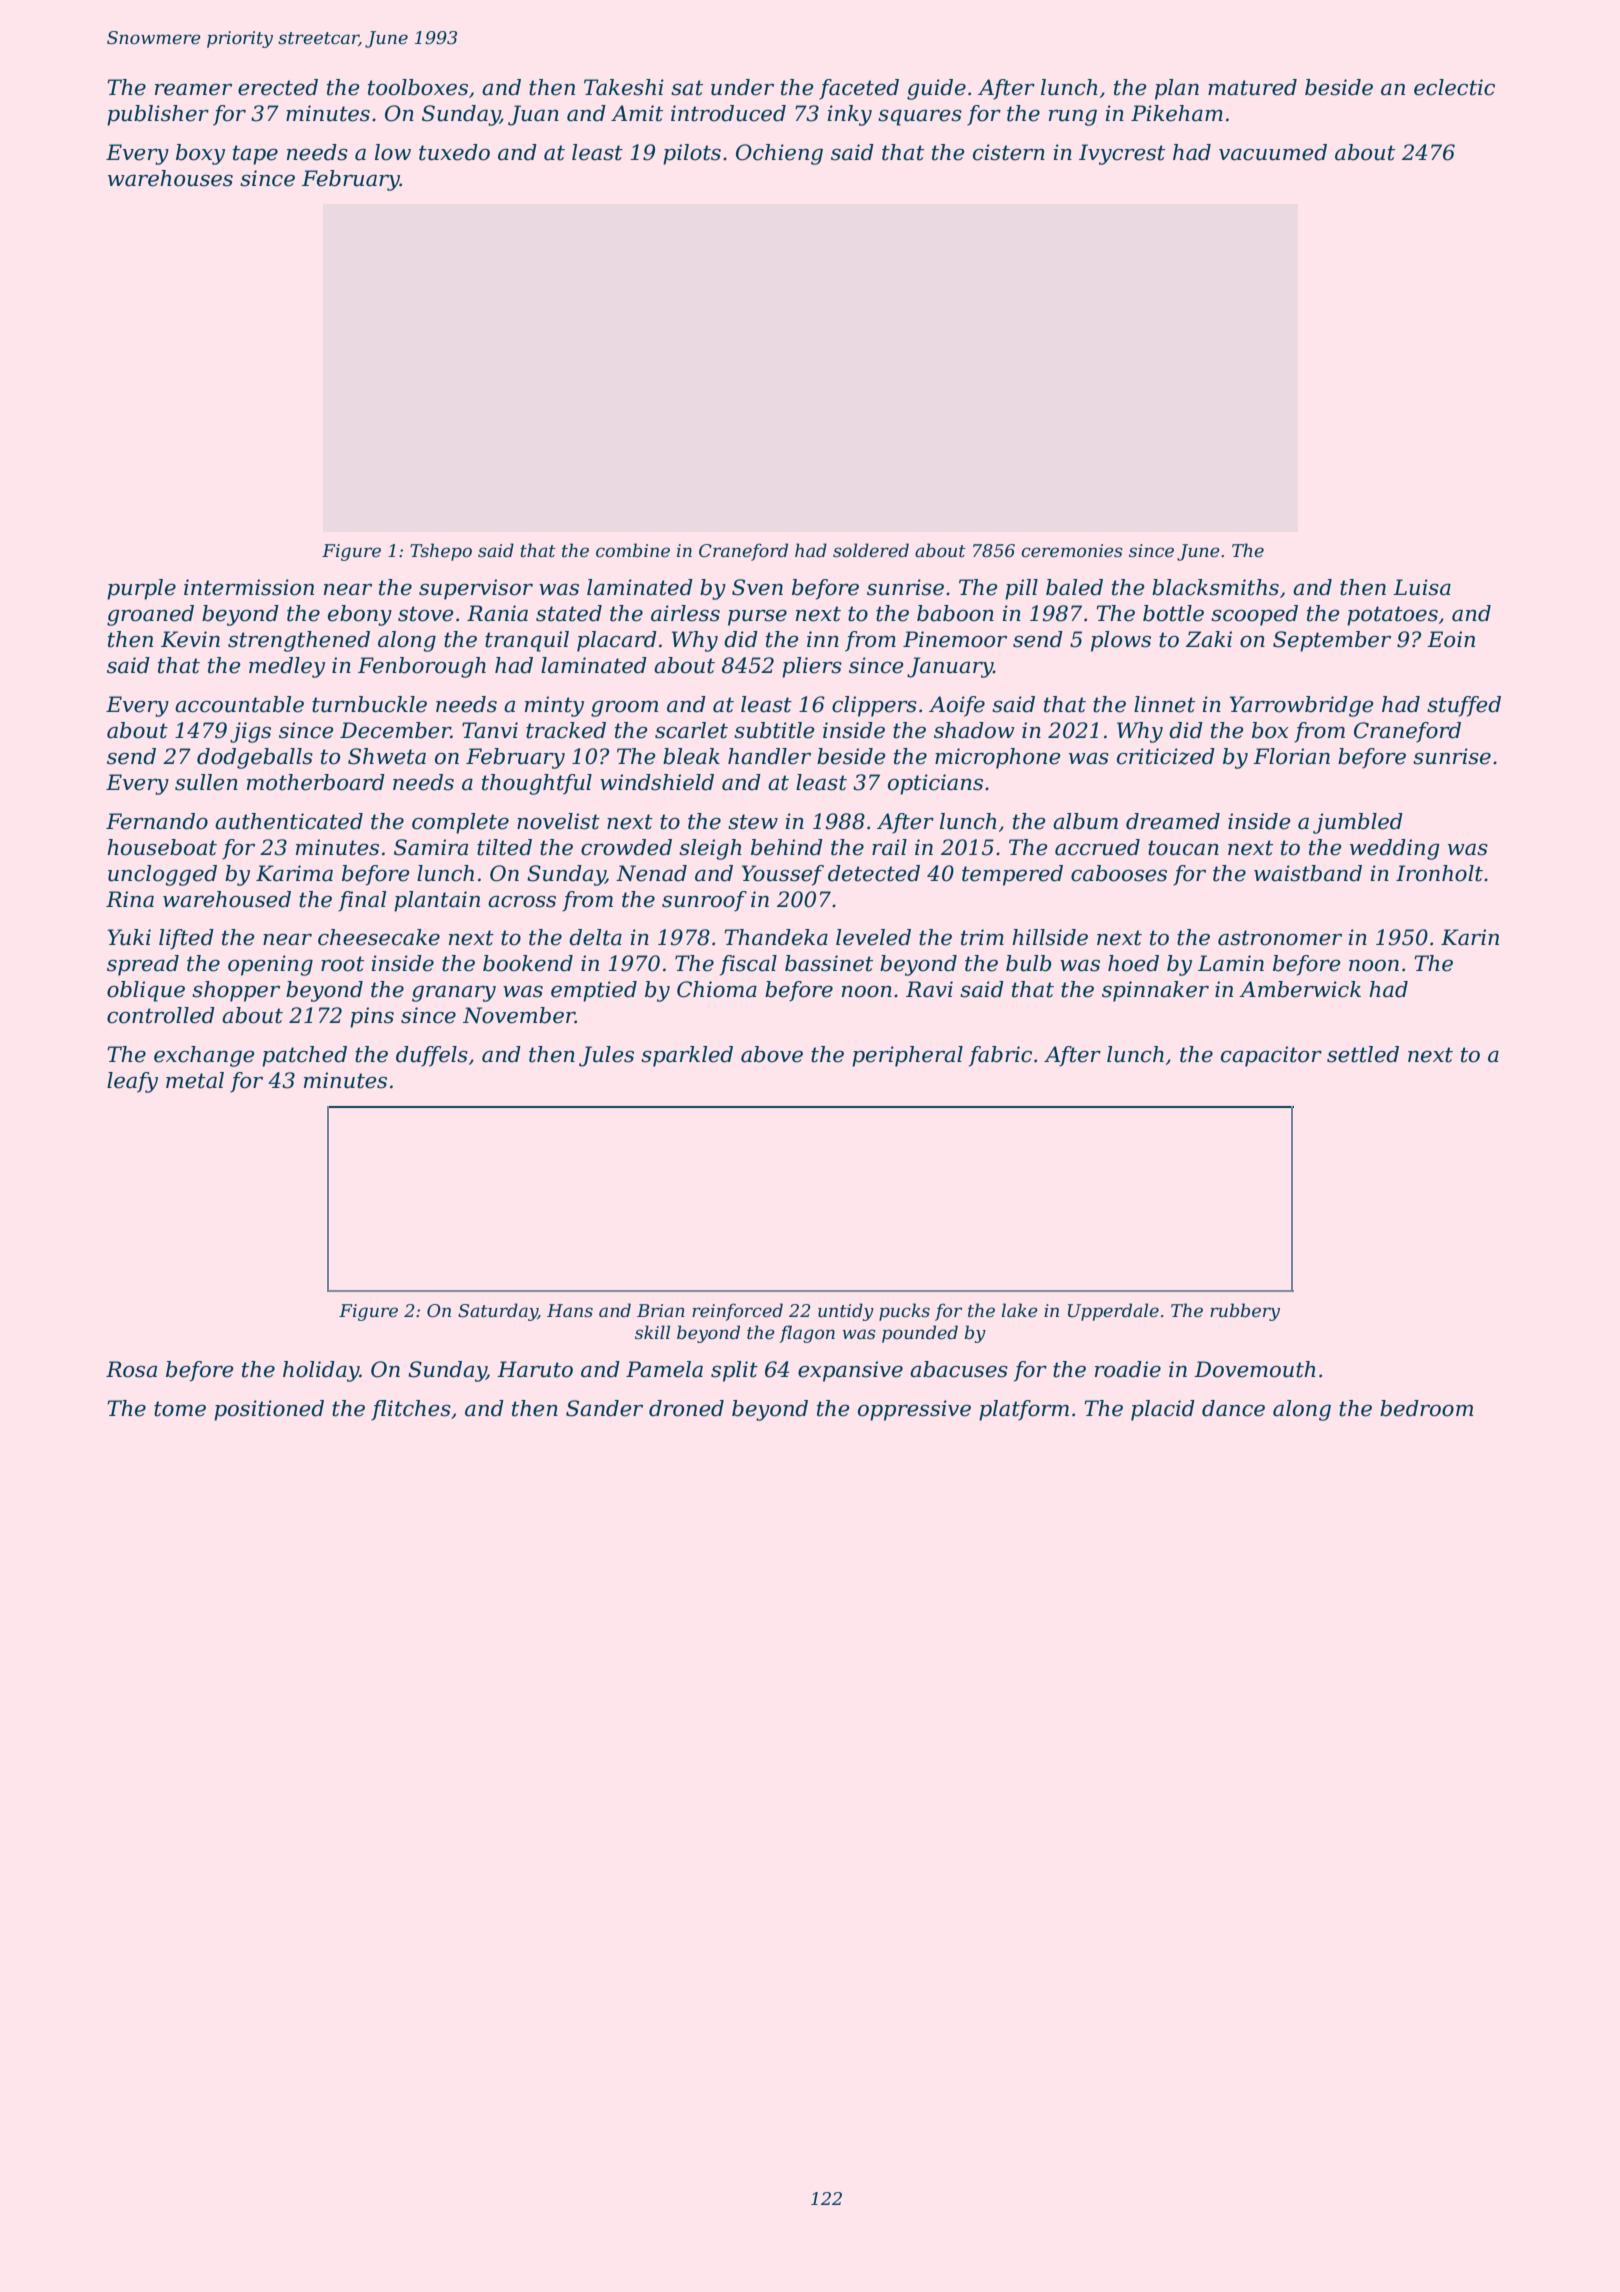 This screenshot has height=2292, width=1620. What do you see at coordinates (387, 756) in the screenshot?
I see `Shweta` at bounding box center [387, 756].
